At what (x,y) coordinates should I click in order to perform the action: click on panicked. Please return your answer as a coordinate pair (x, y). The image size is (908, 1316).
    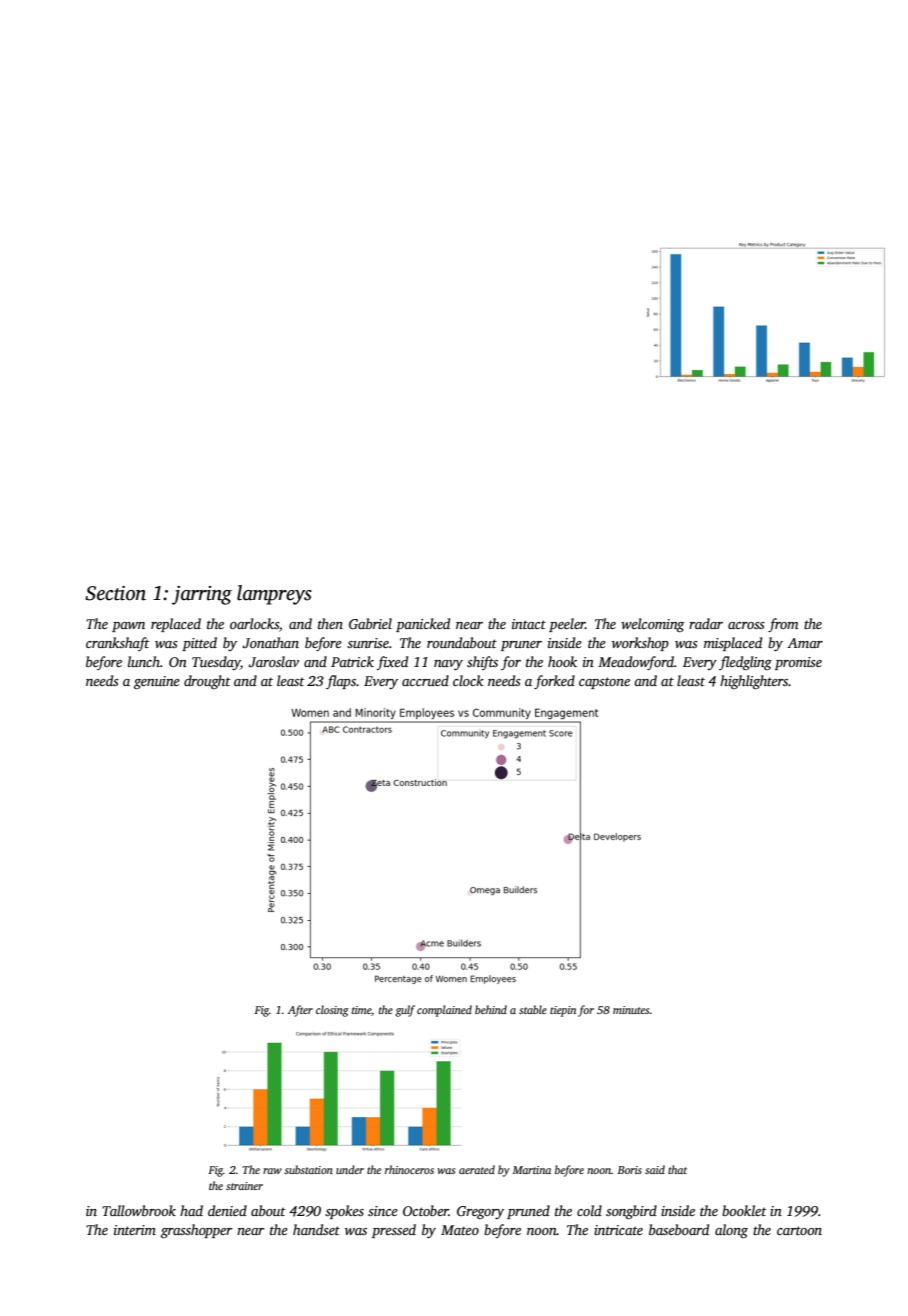
    Looking at the image, I should click on (423, 625).
